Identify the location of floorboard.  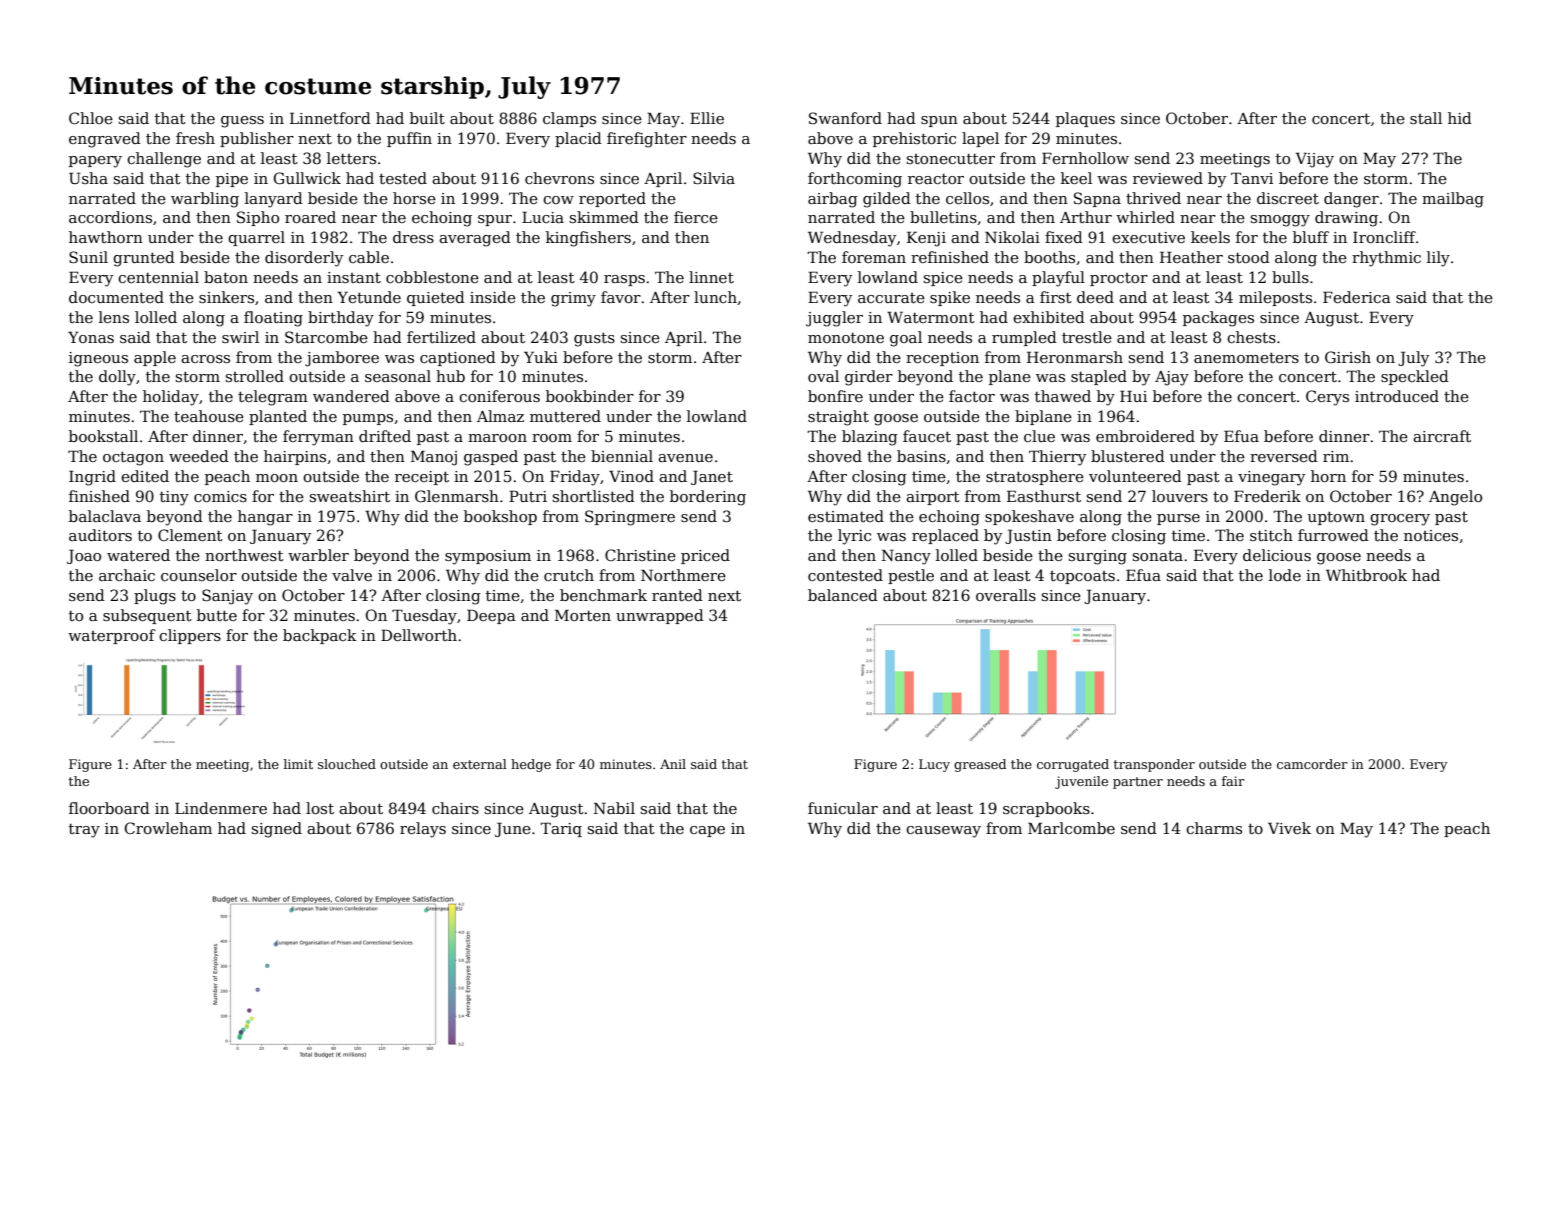
(109, 808).
